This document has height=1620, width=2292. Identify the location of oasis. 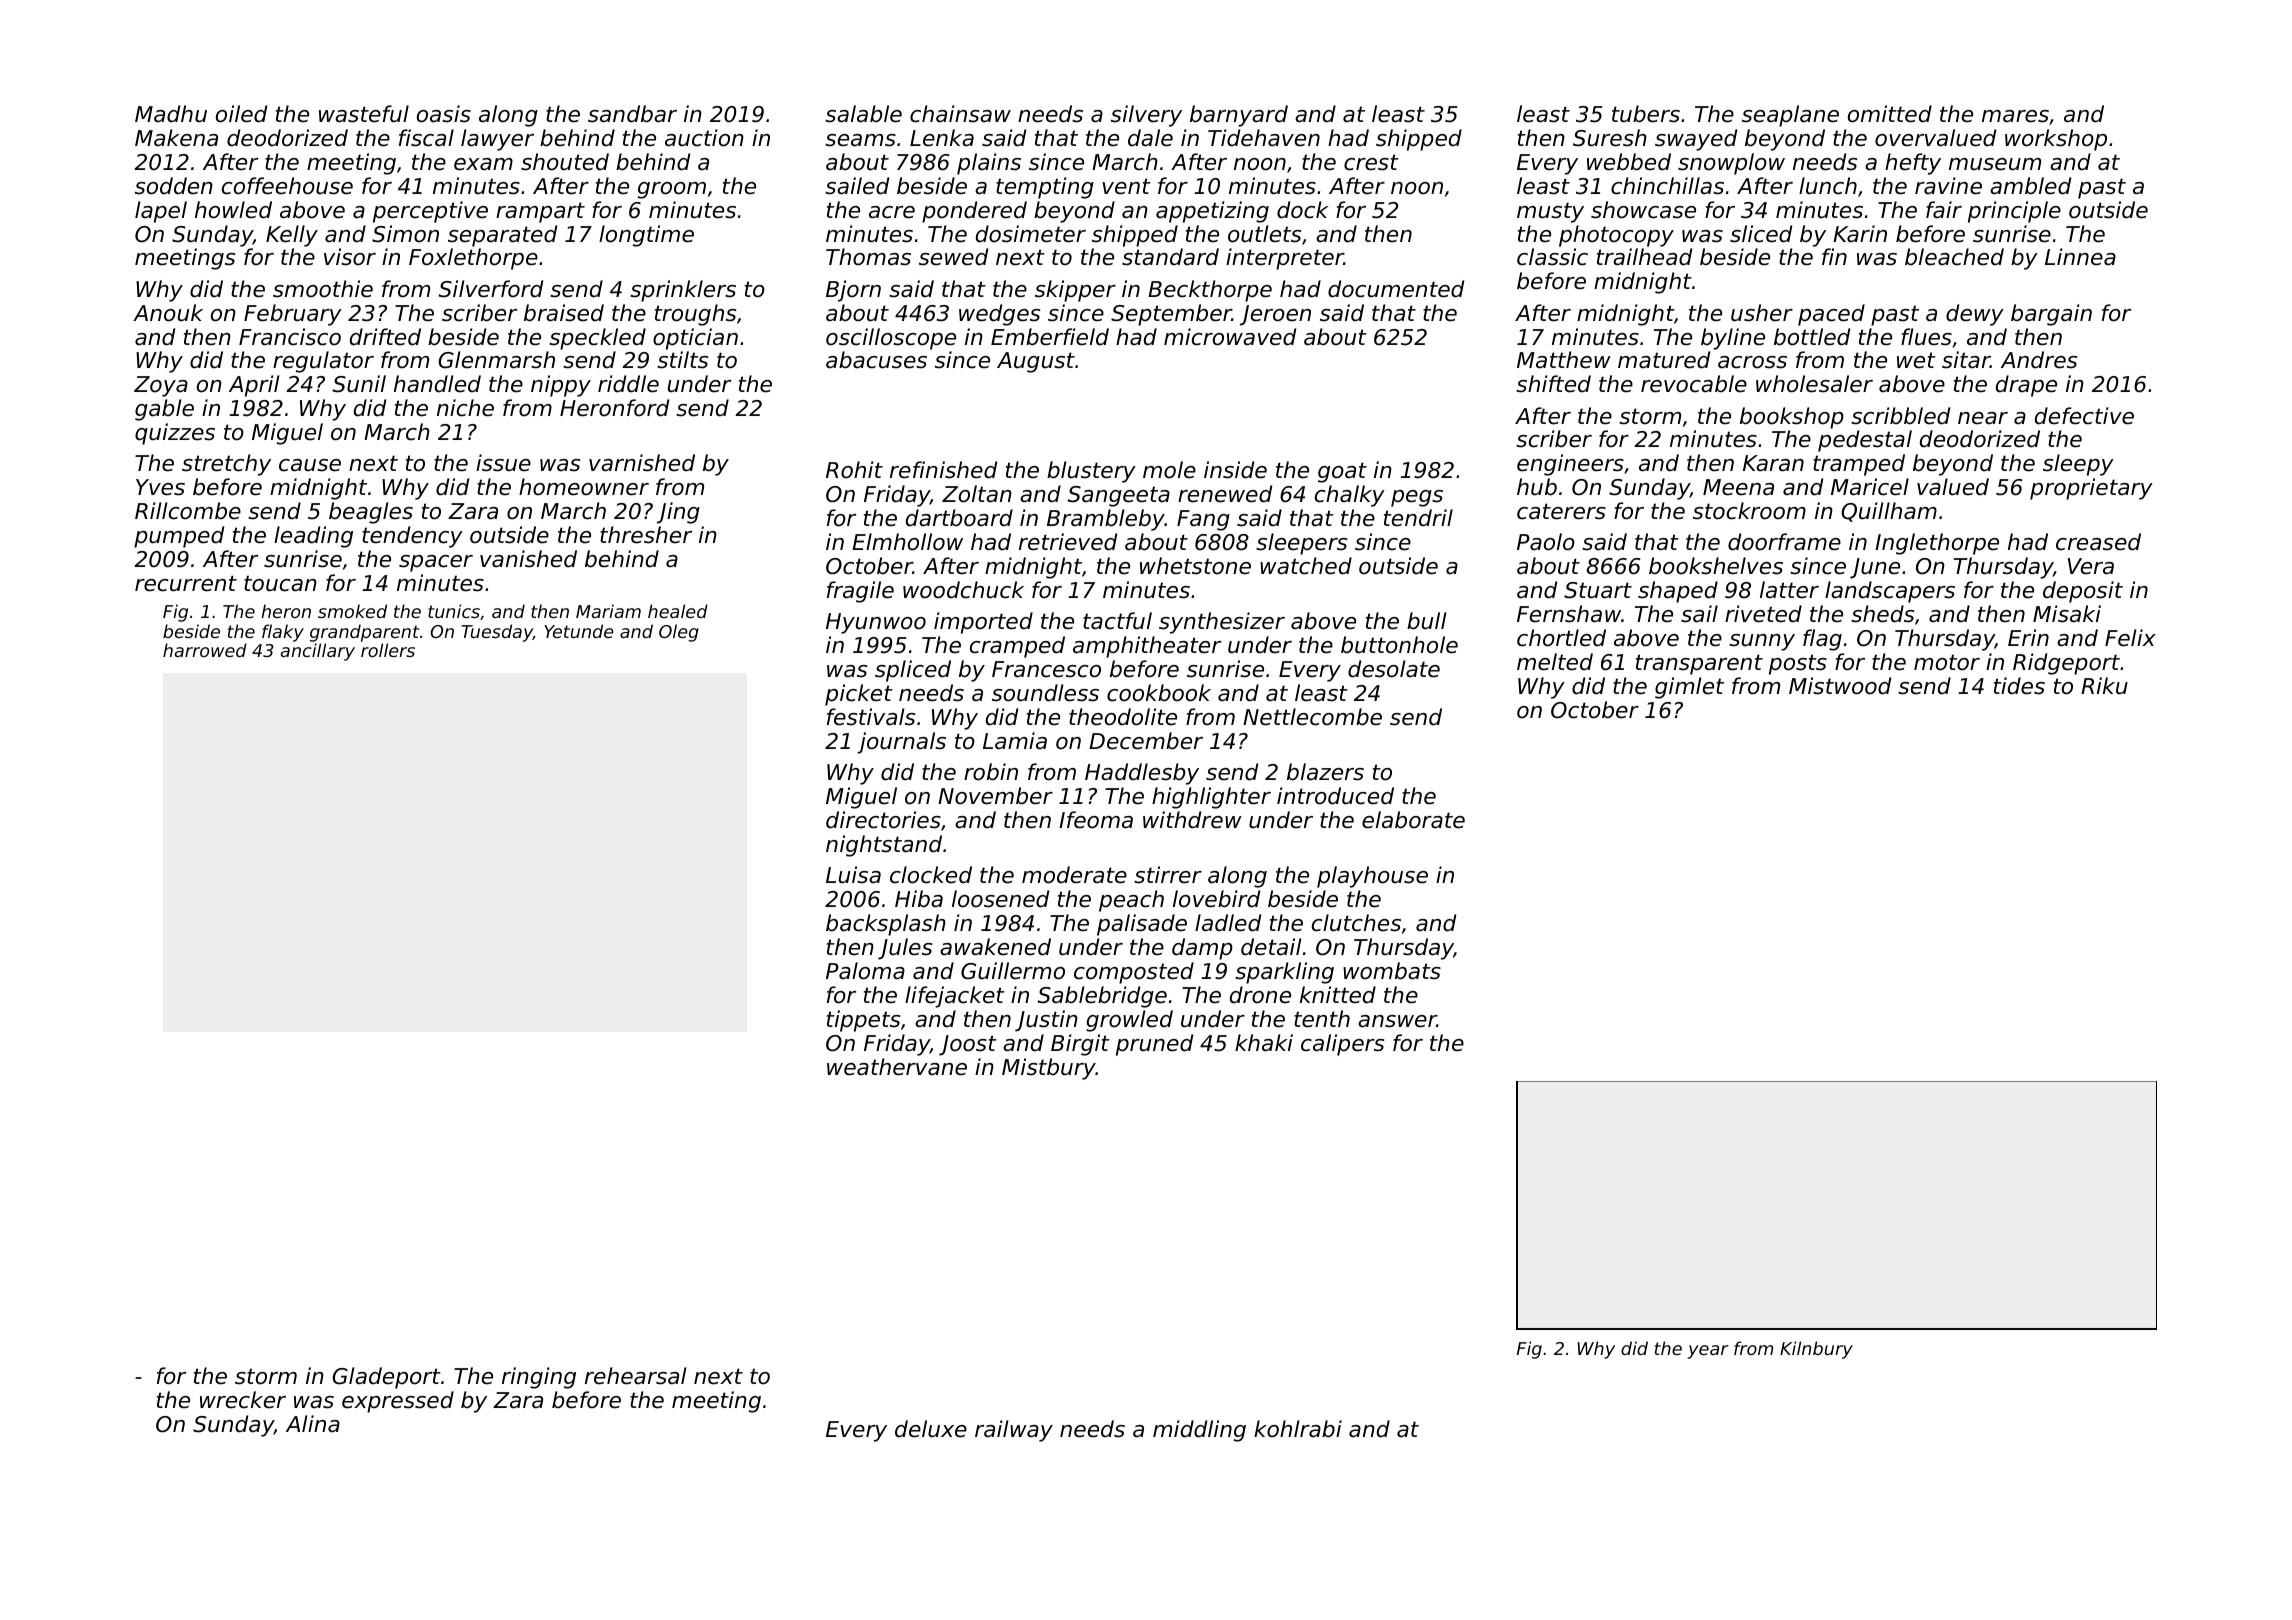
(444, 114).
